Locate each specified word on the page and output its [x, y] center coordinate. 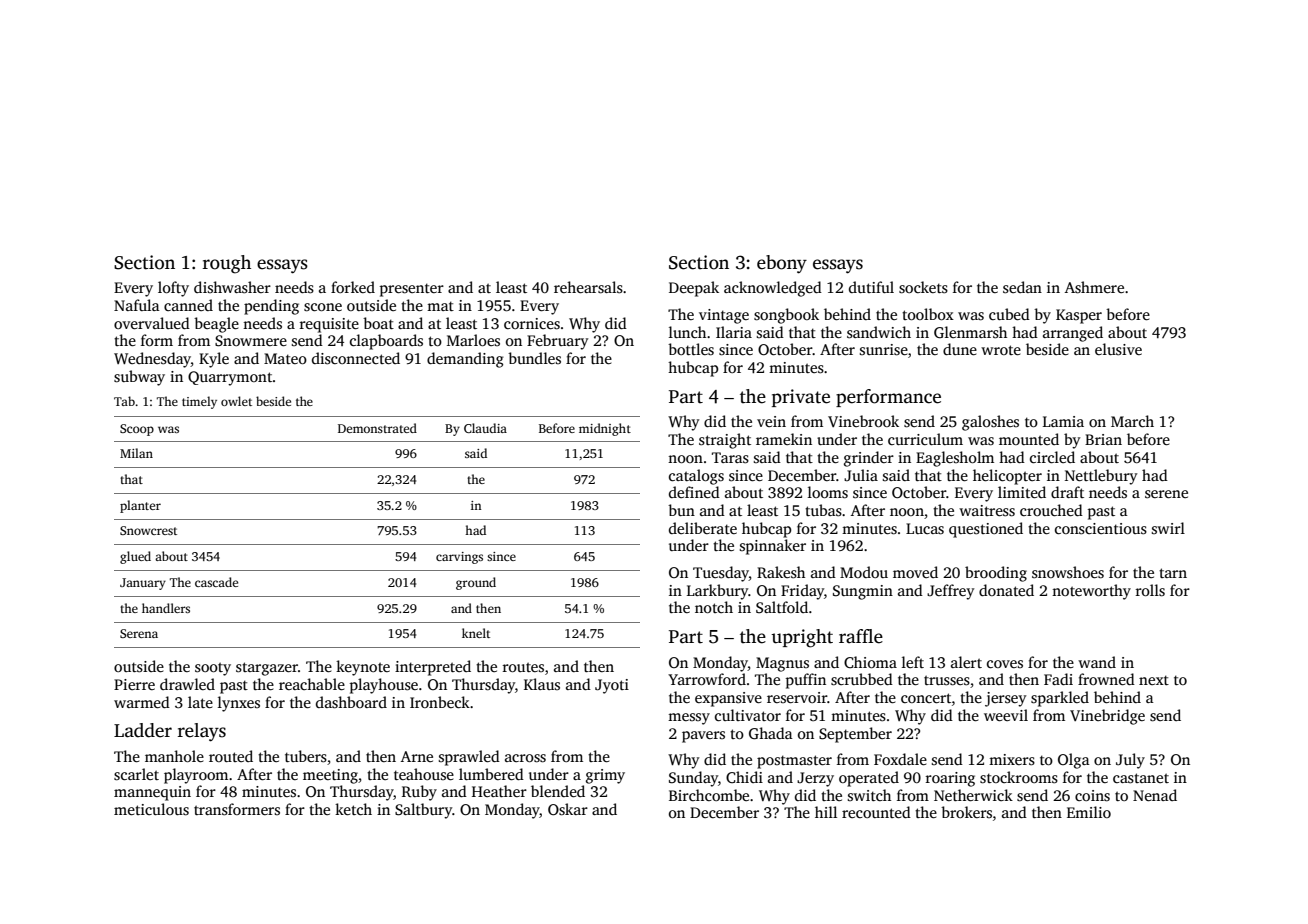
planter [140, 506]
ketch [353, 809]
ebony [782, 264]
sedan [1022, 287]
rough [227, 264]
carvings [459, 558]
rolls [1150, 590]
